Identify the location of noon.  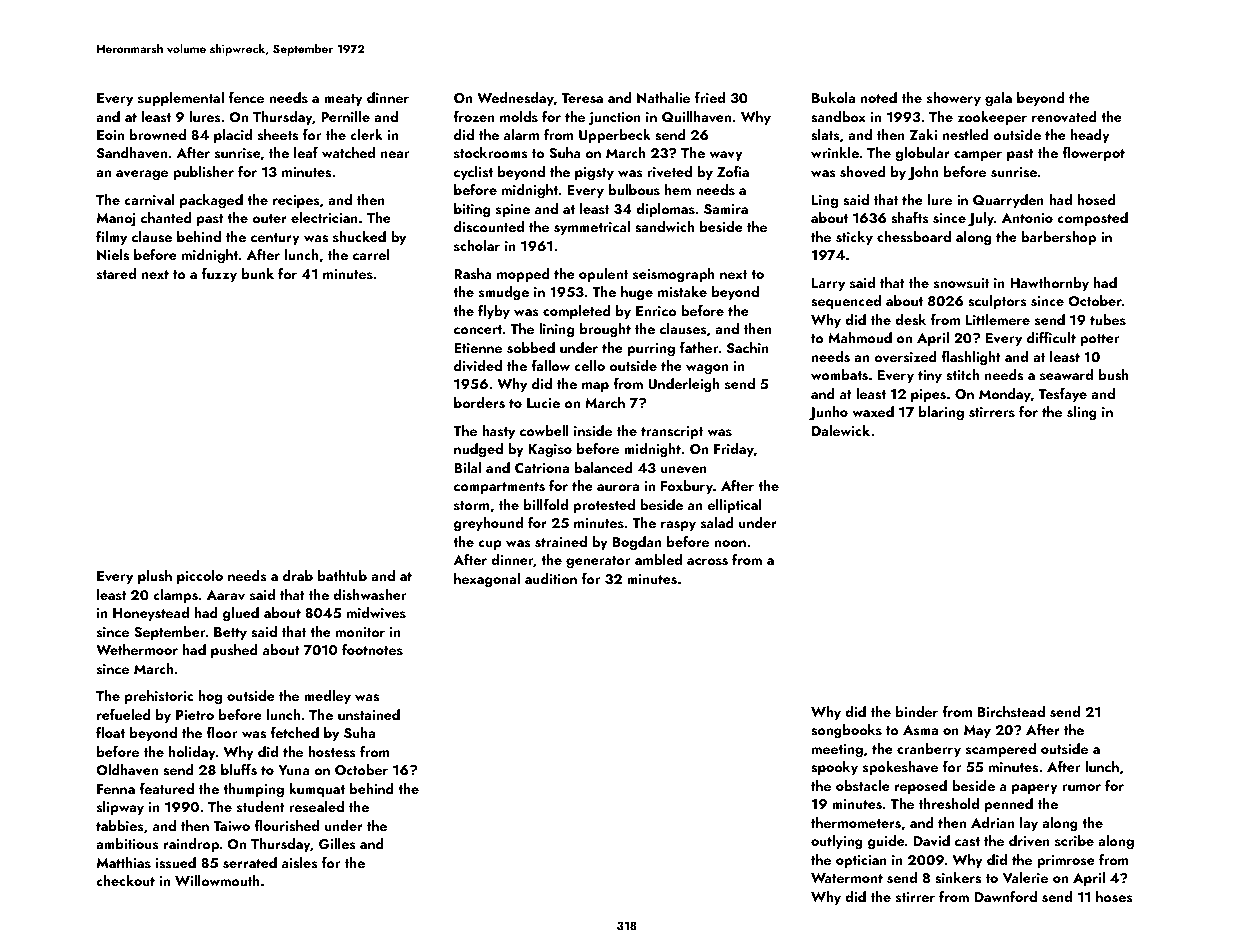
(730, 543).
